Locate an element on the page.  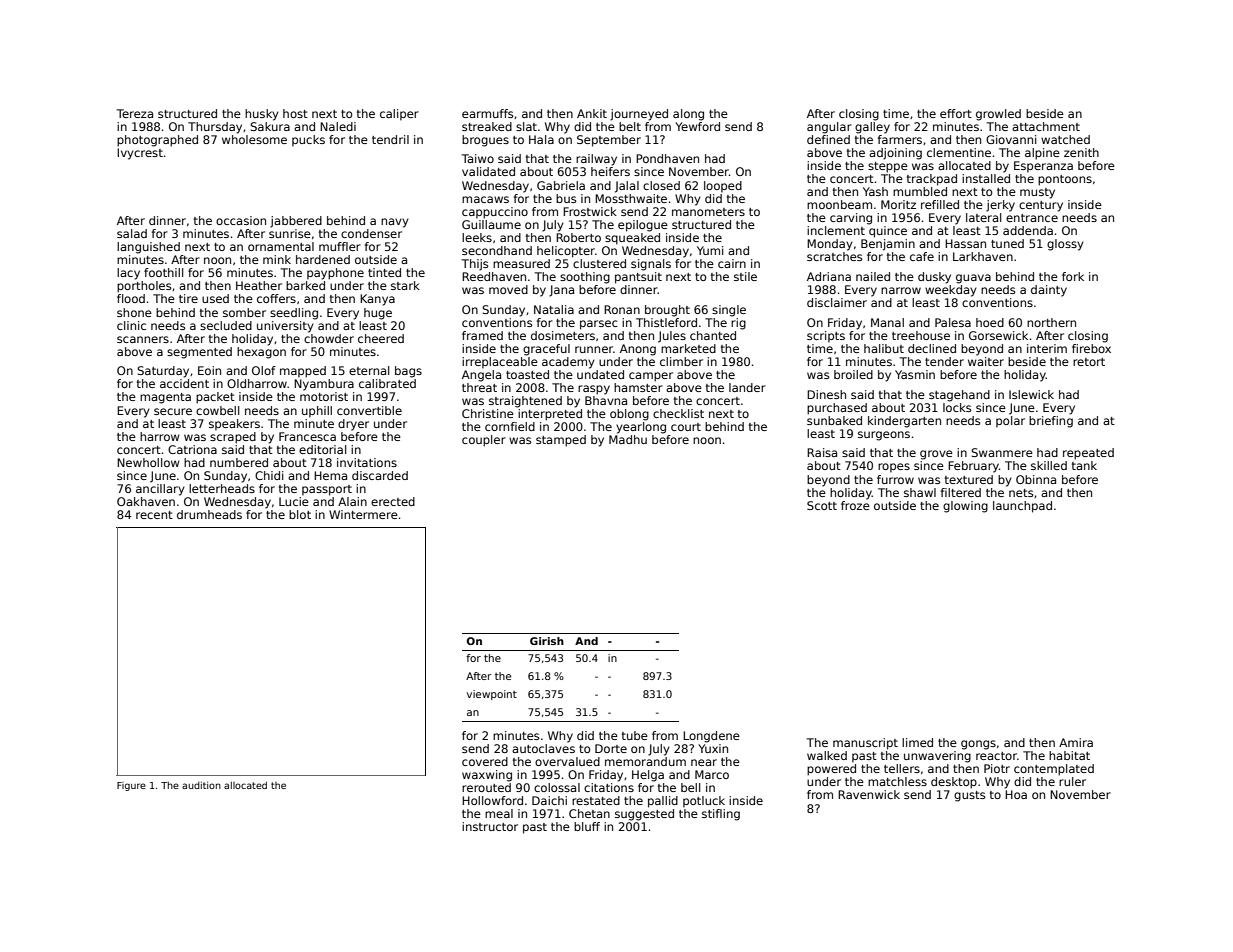
galley is located at coordinates (872, 128).
